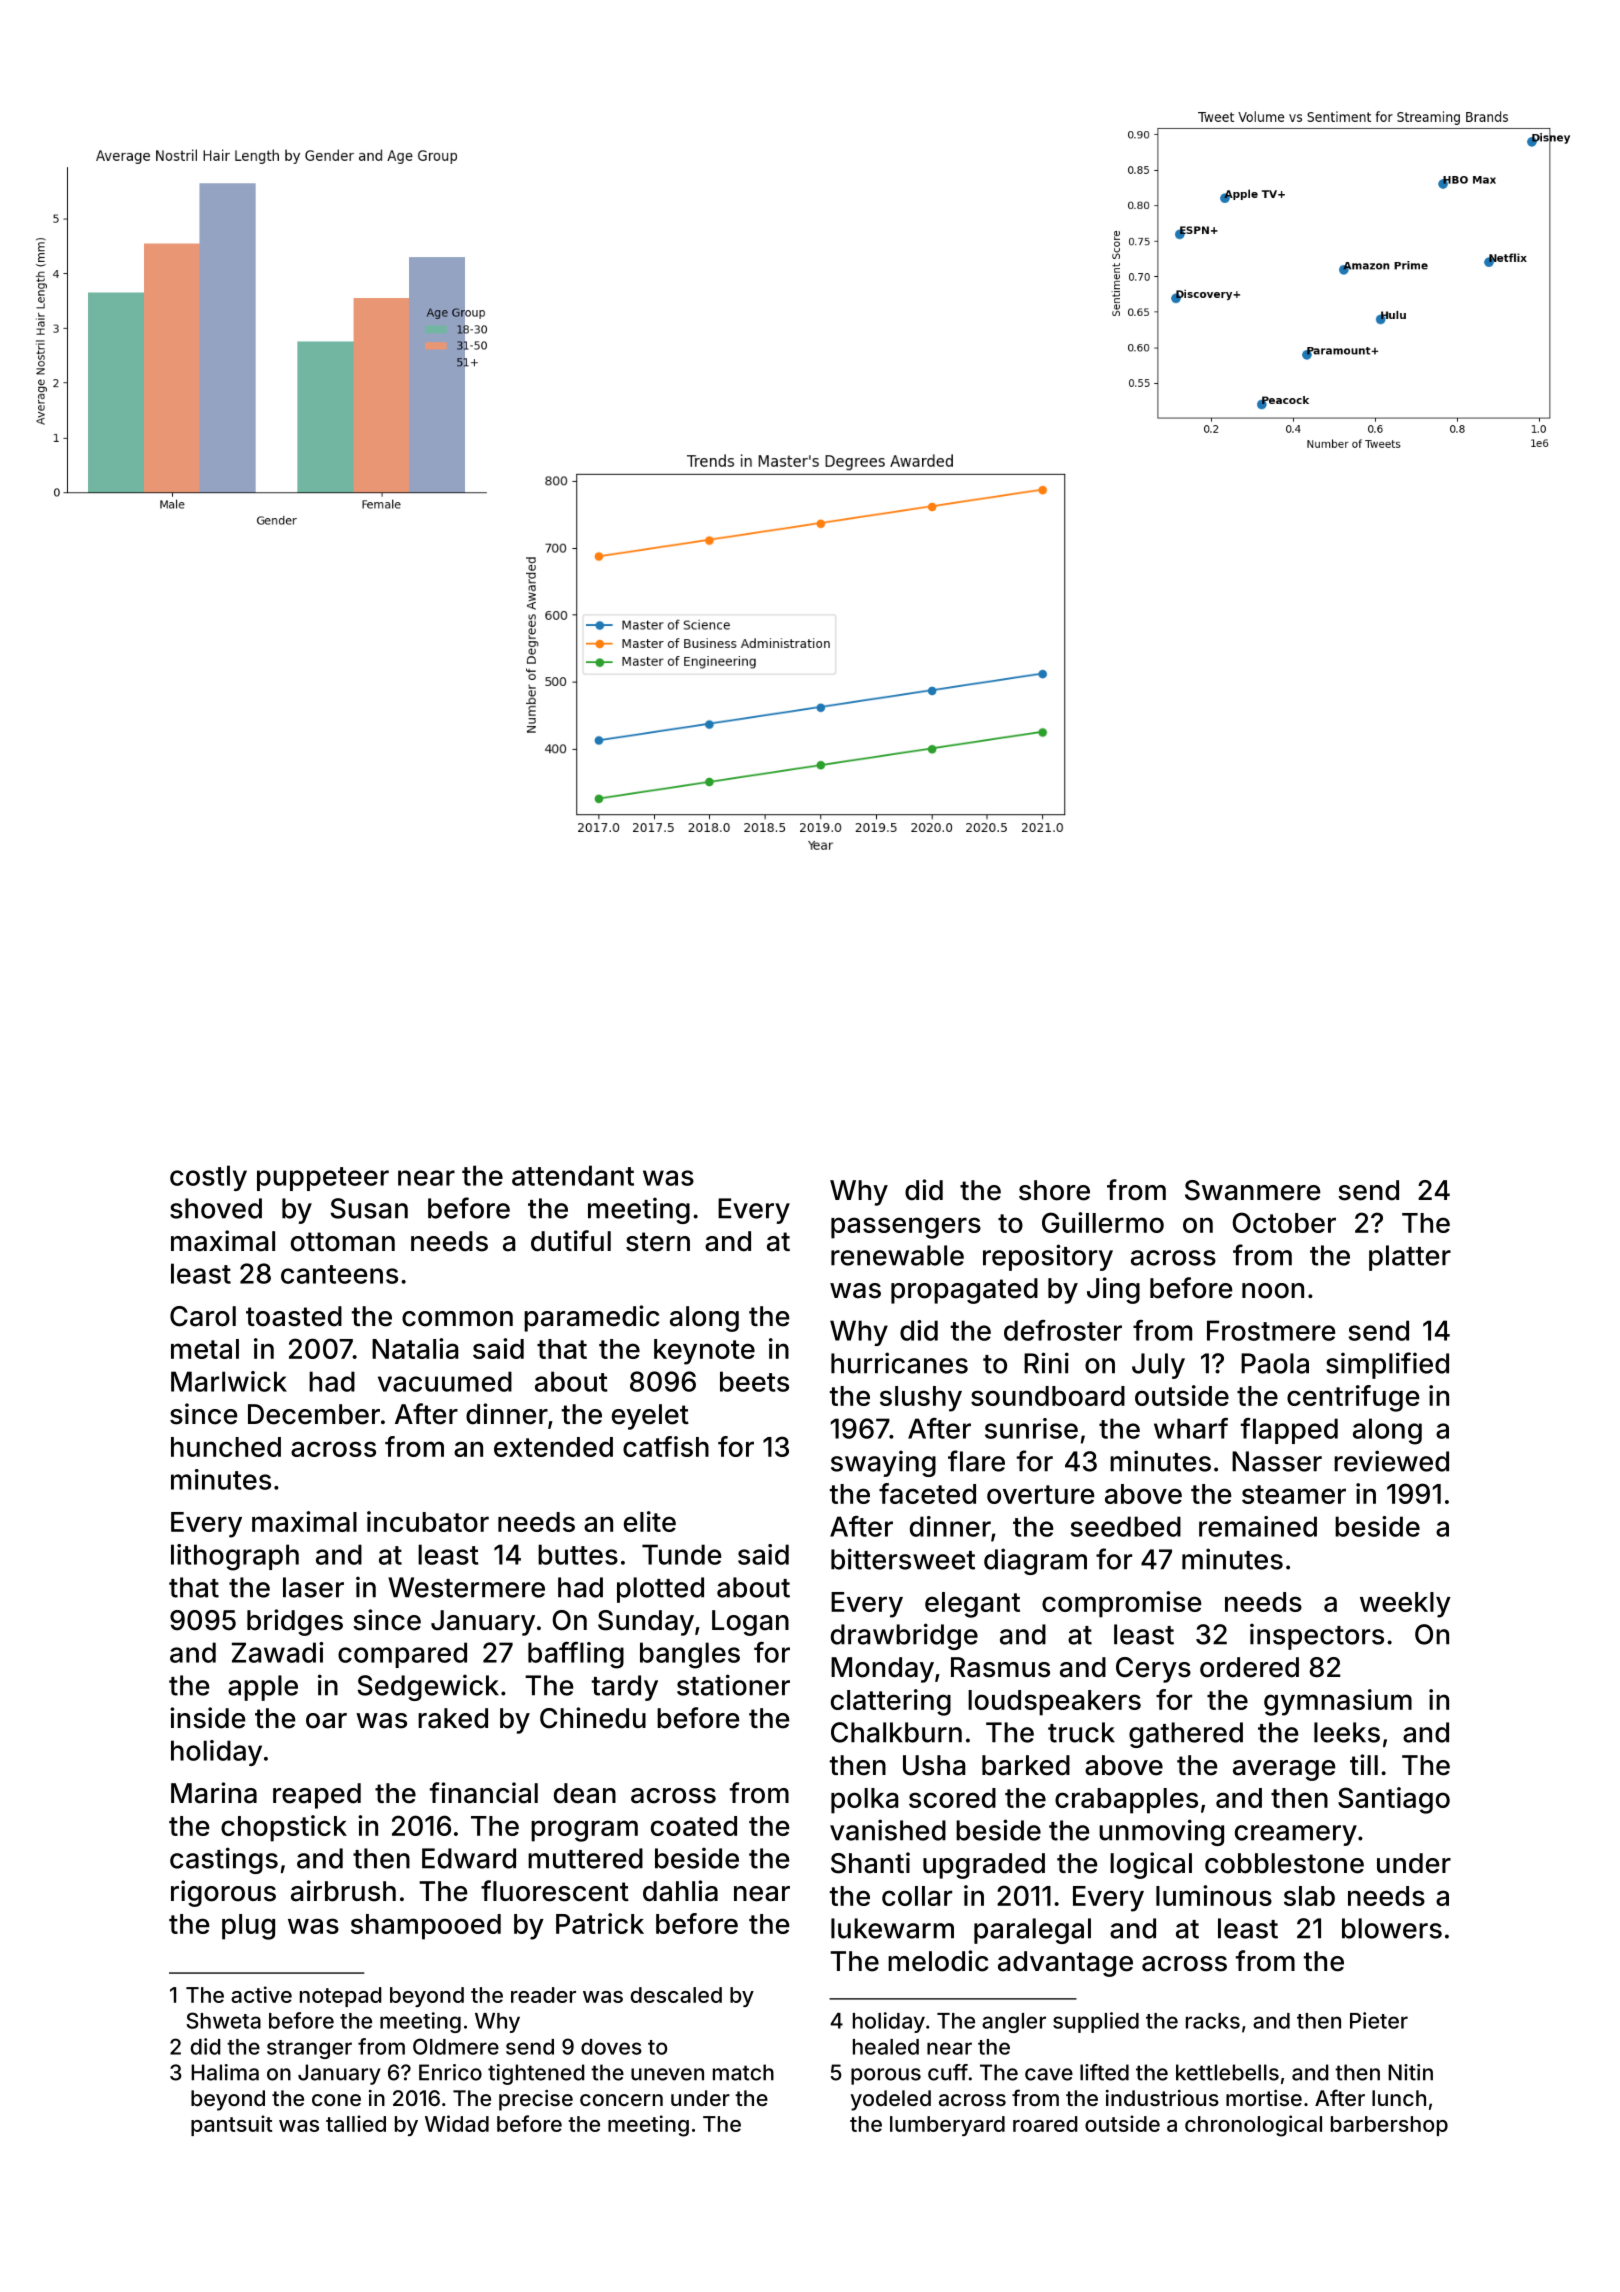  What do you see at coordinates (906, 1228) in the screenshot?
I see `passengers` at bounding box center [906, 1228].
